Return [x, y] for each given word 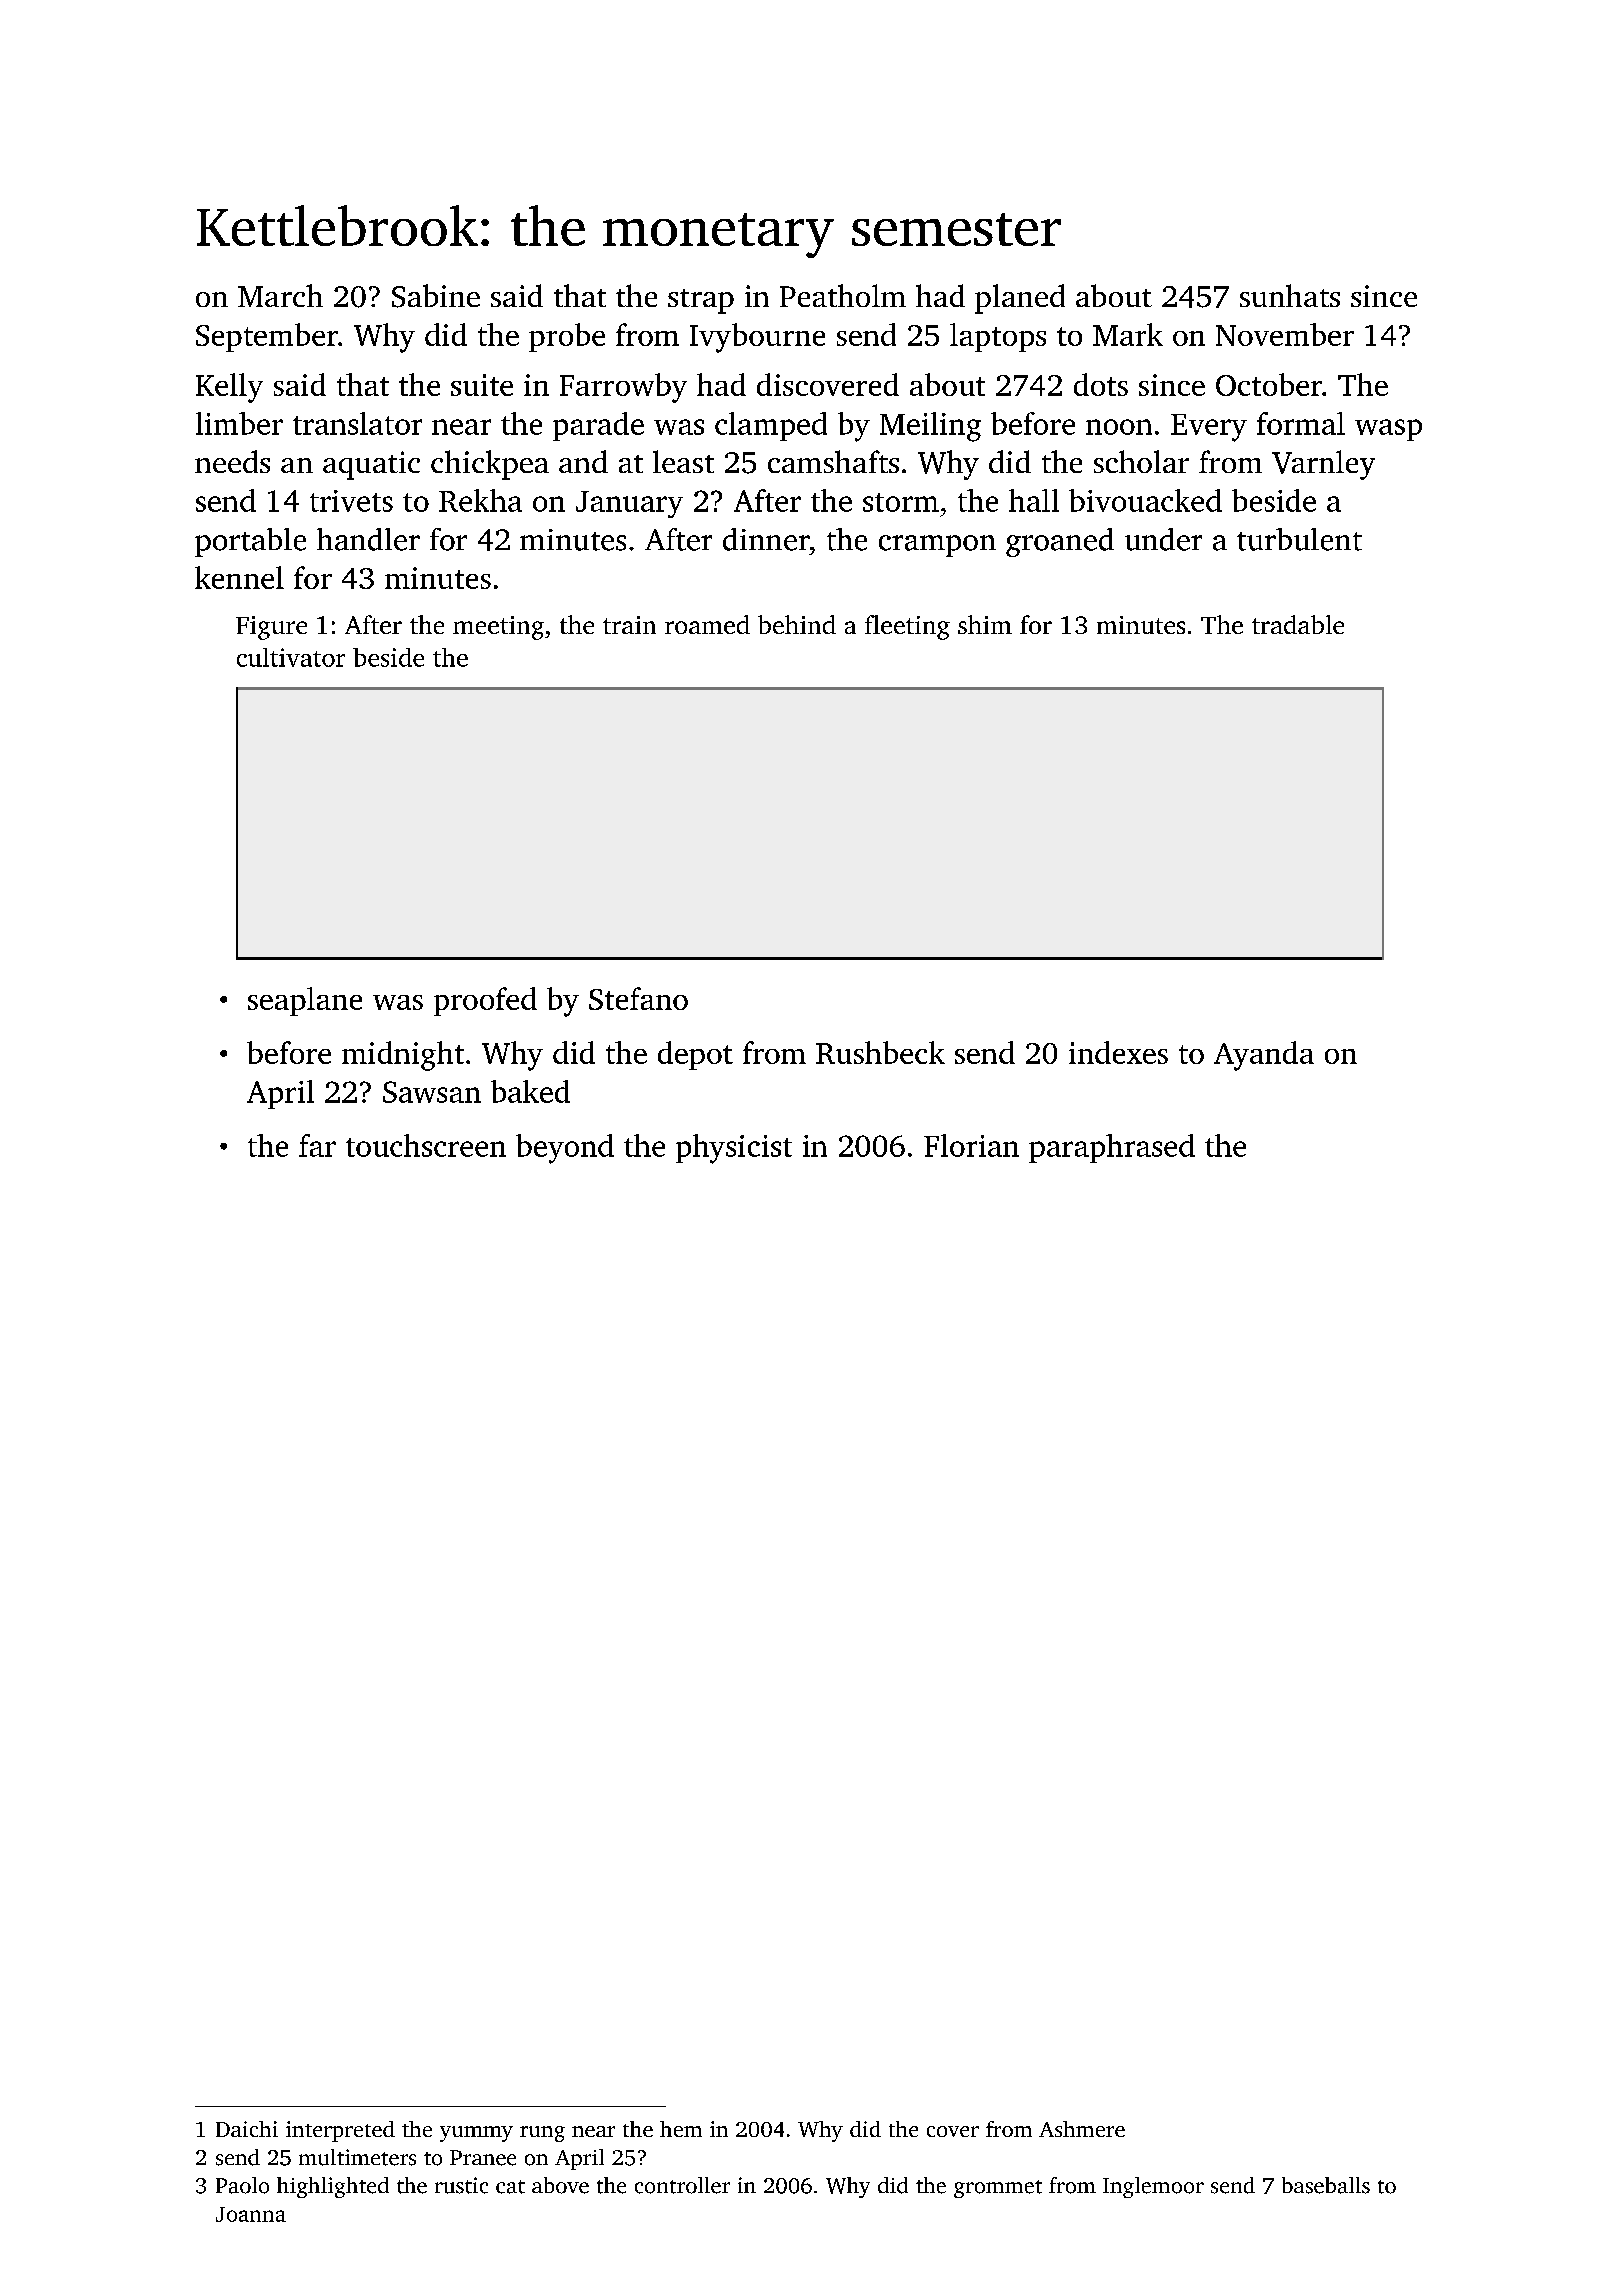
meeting [498, 628]
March [280, 295]
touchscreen [426, 1145]
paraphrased [1112, 1148]
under [1163, 539]
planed [1020, 299]
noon [1119, 427]
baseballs [1326, 2185]
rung [542, 2134]
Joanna [251, 2214]
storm [901, 502]
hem [681, 2129]
